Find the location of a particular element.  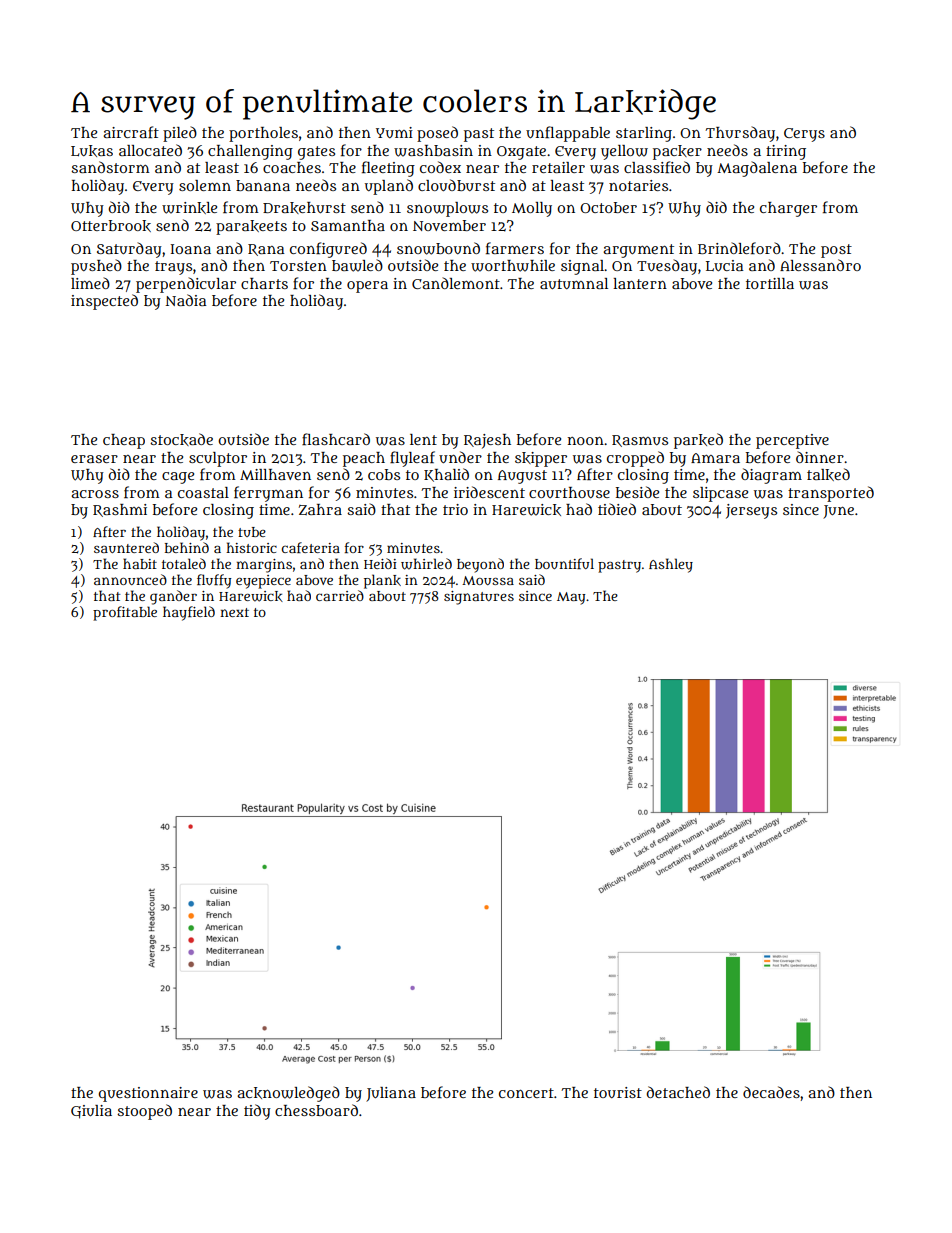

Ashley is located at coordinates (671, 565).
